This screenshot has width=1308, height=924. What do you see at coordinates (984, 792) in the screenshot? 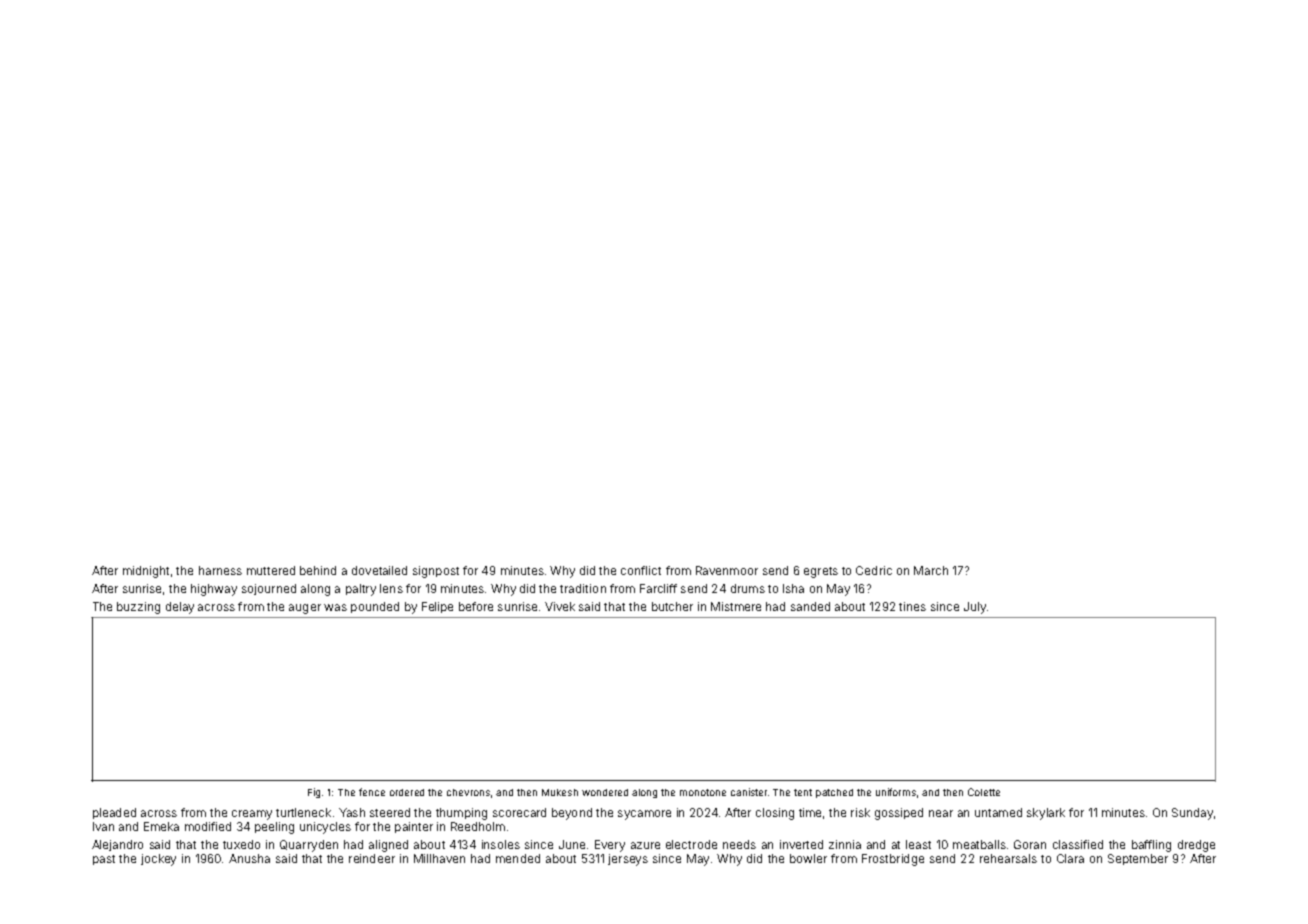
I see `Colette` at bounding box center [984, 792].
